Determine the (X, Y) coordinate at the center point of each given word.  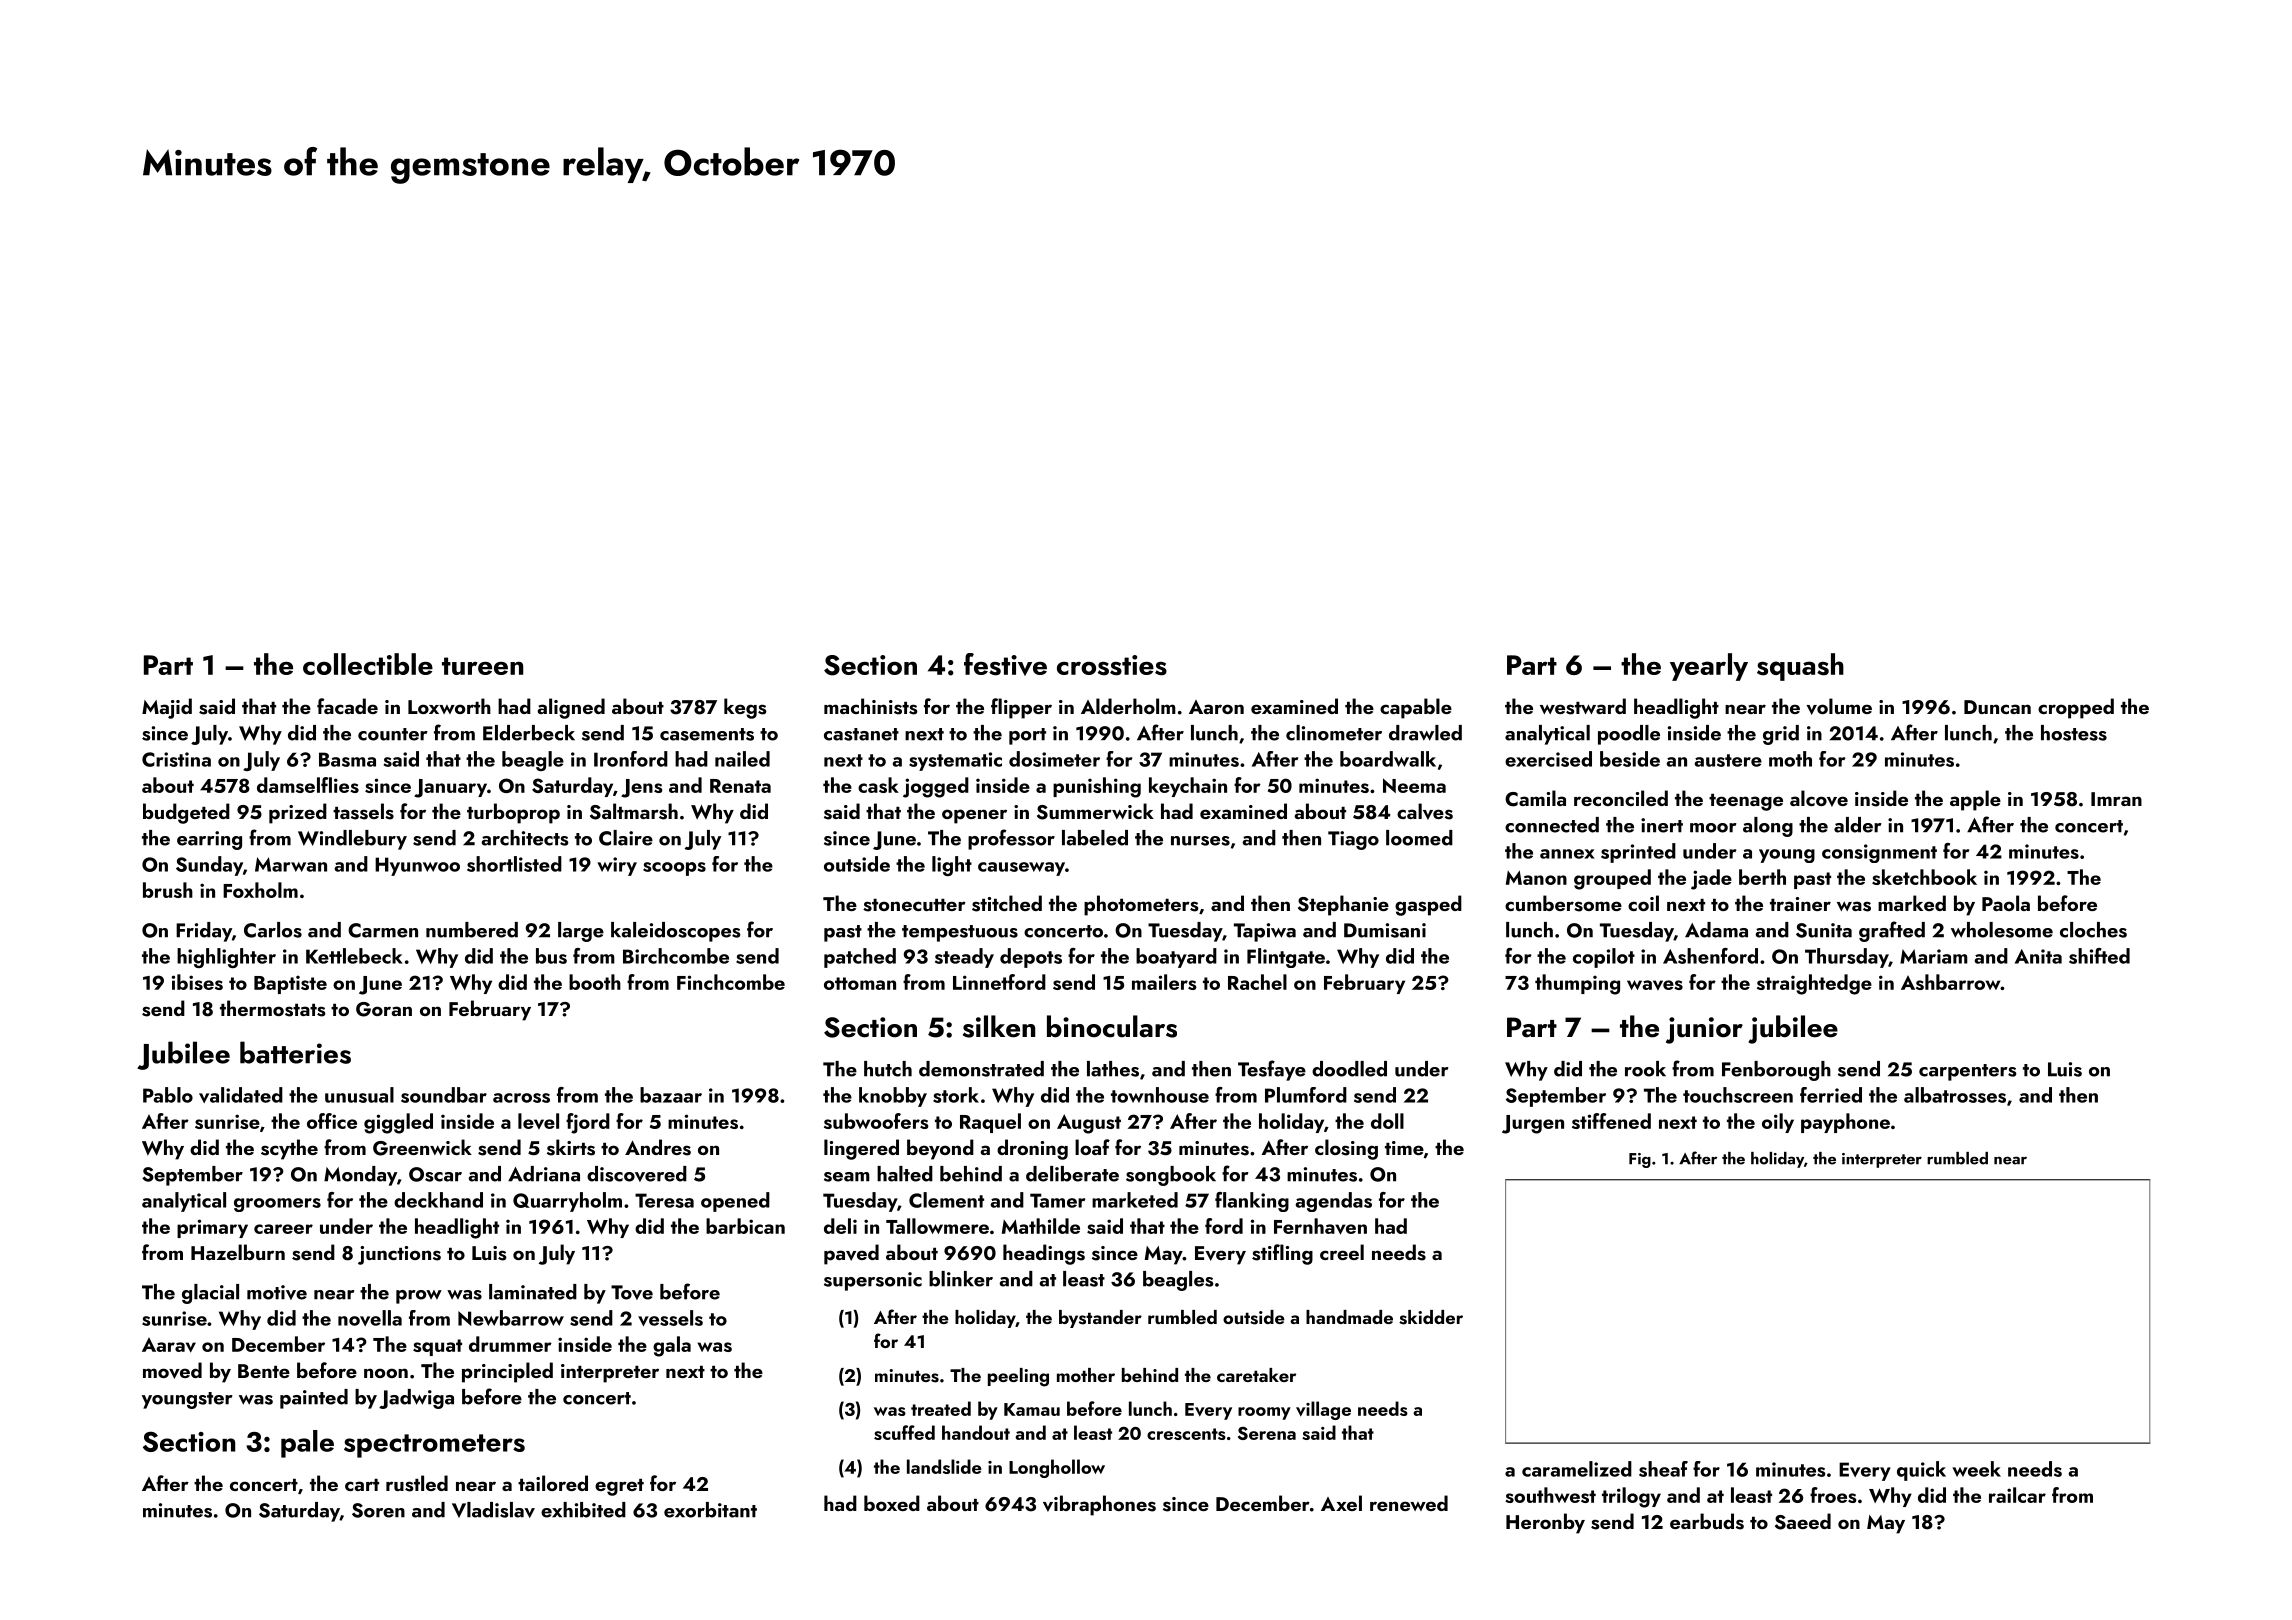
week (1976, 1469)
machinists (871, 706)
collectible (368, 664)
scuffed (904, 1432)
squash (1800, 667)
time (1404, 1148)
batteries (295, 1052)
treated (941, 1408)
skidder (1431, 1317)
